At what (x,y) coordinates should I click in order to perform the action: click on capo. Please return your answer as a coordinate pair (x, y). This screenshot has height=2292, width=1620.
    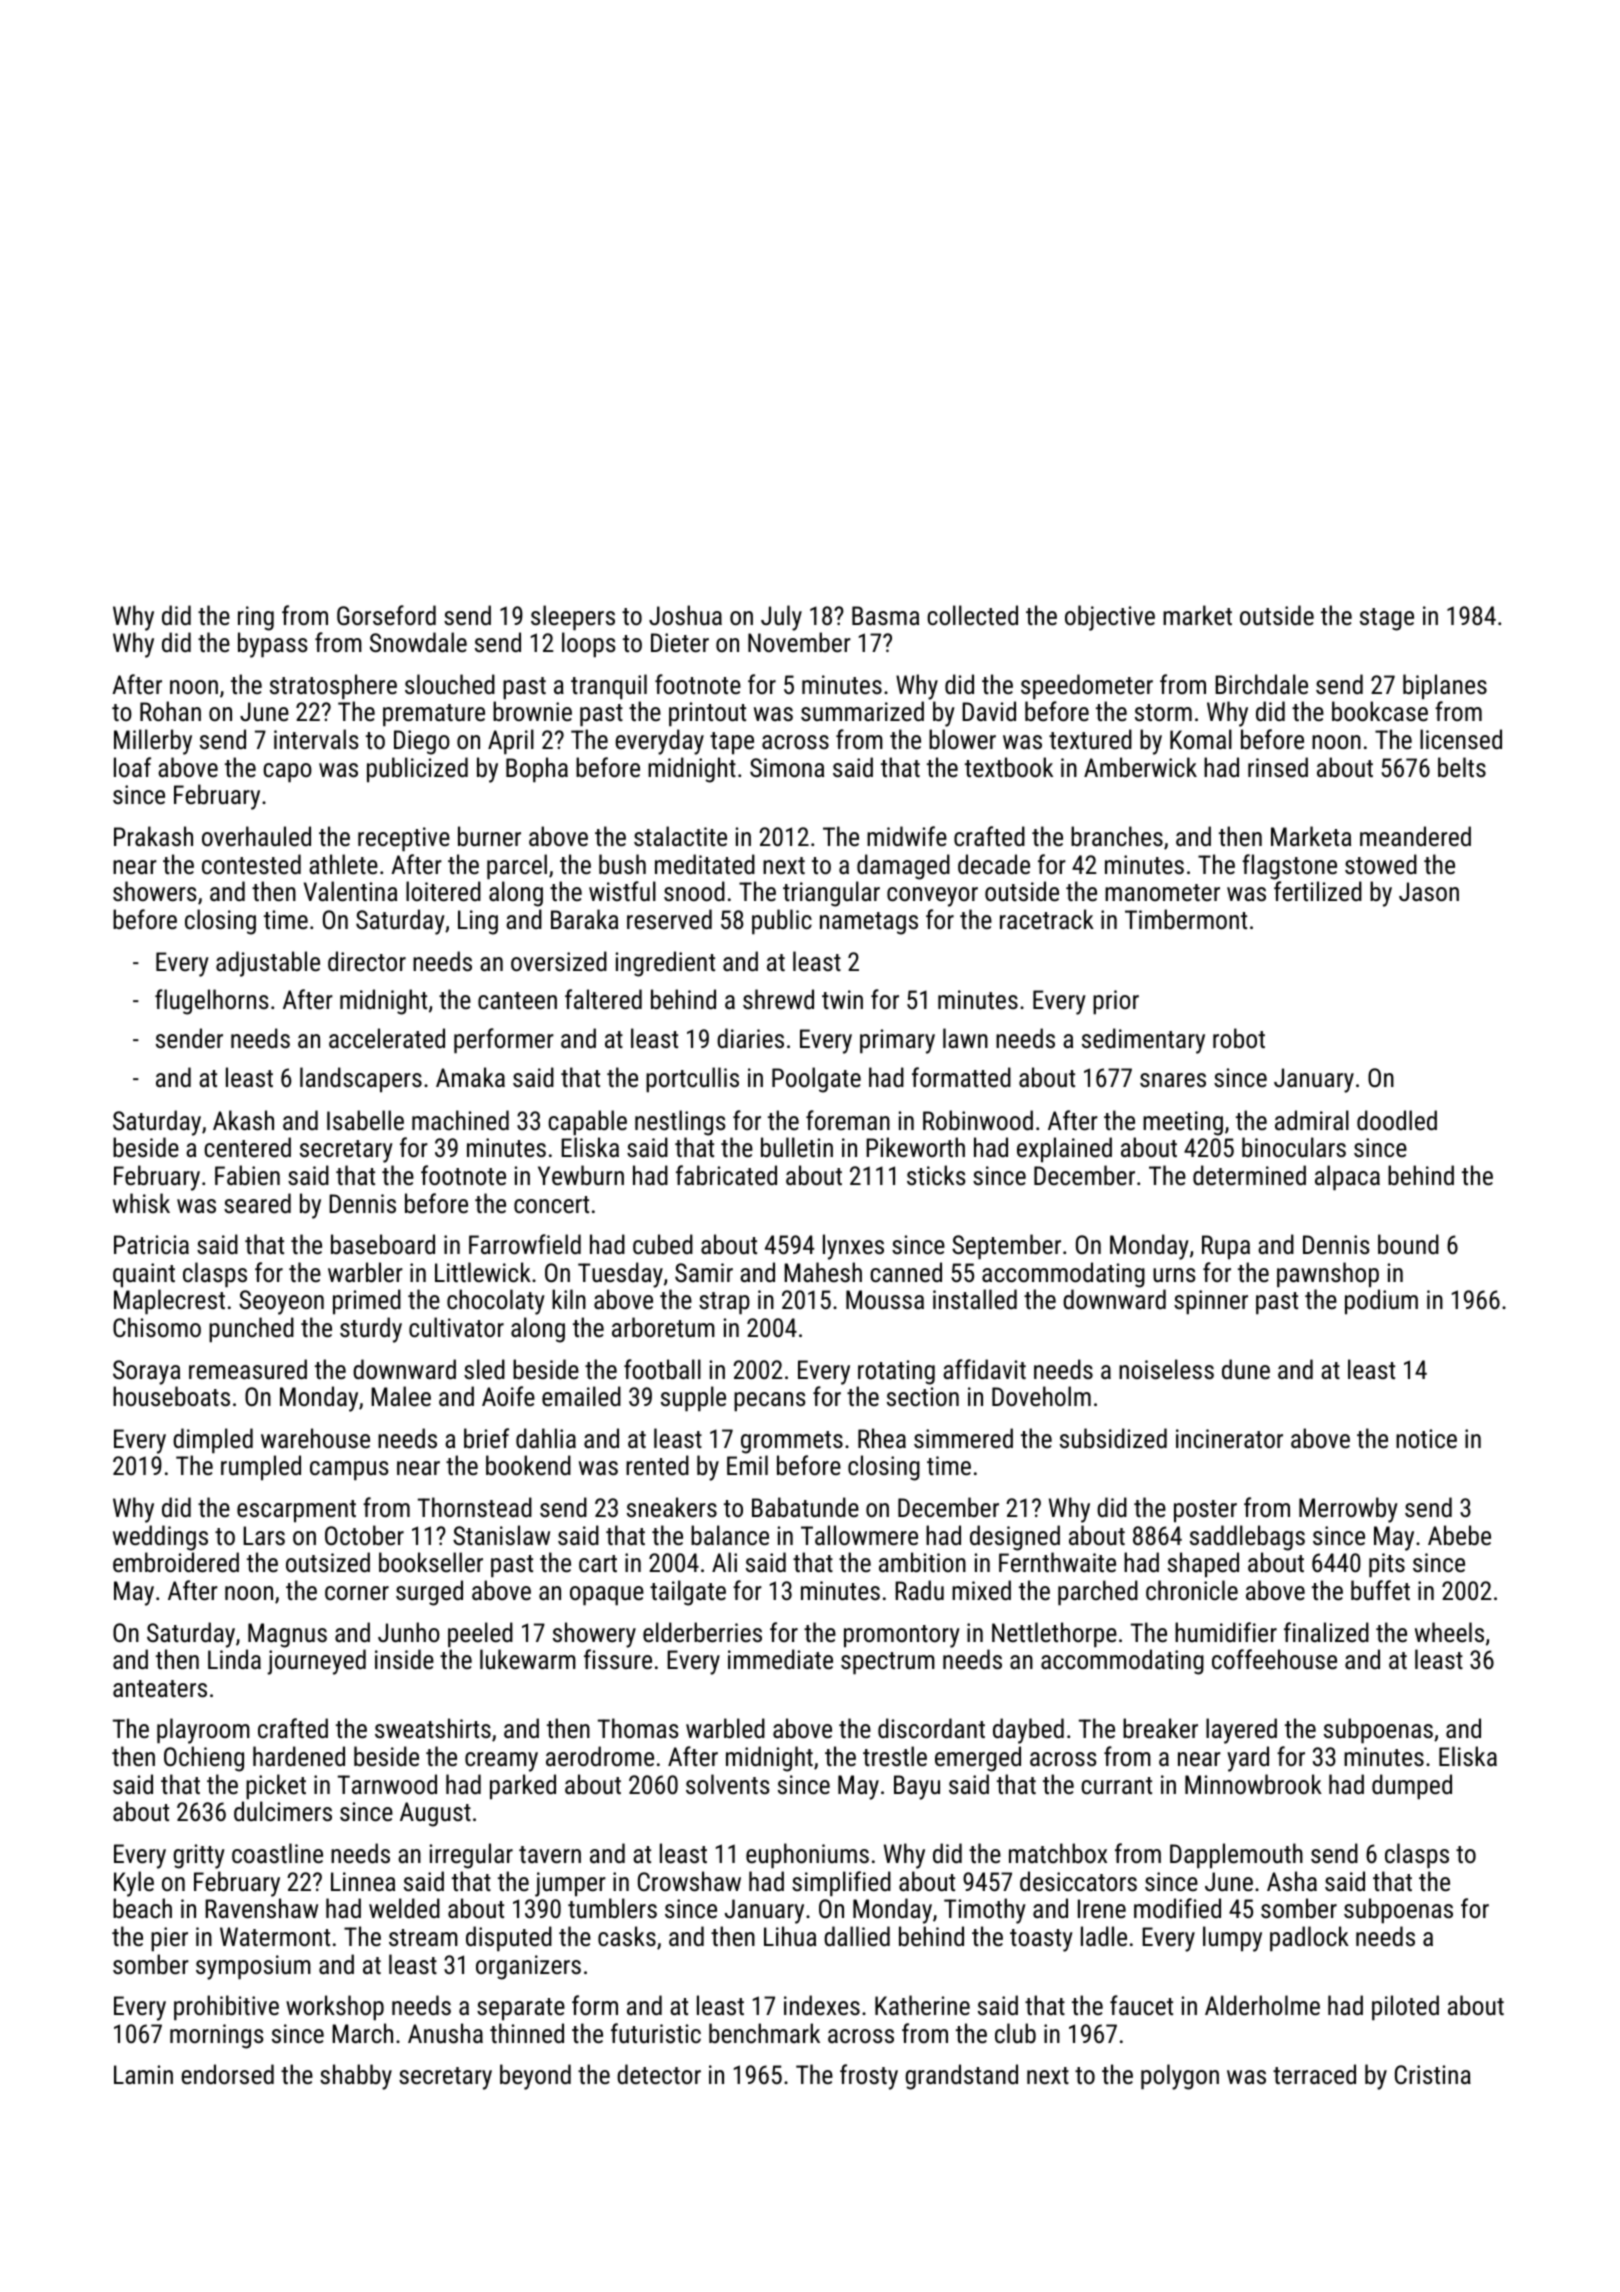
    Looking at the image, I should click on (287, 773).
